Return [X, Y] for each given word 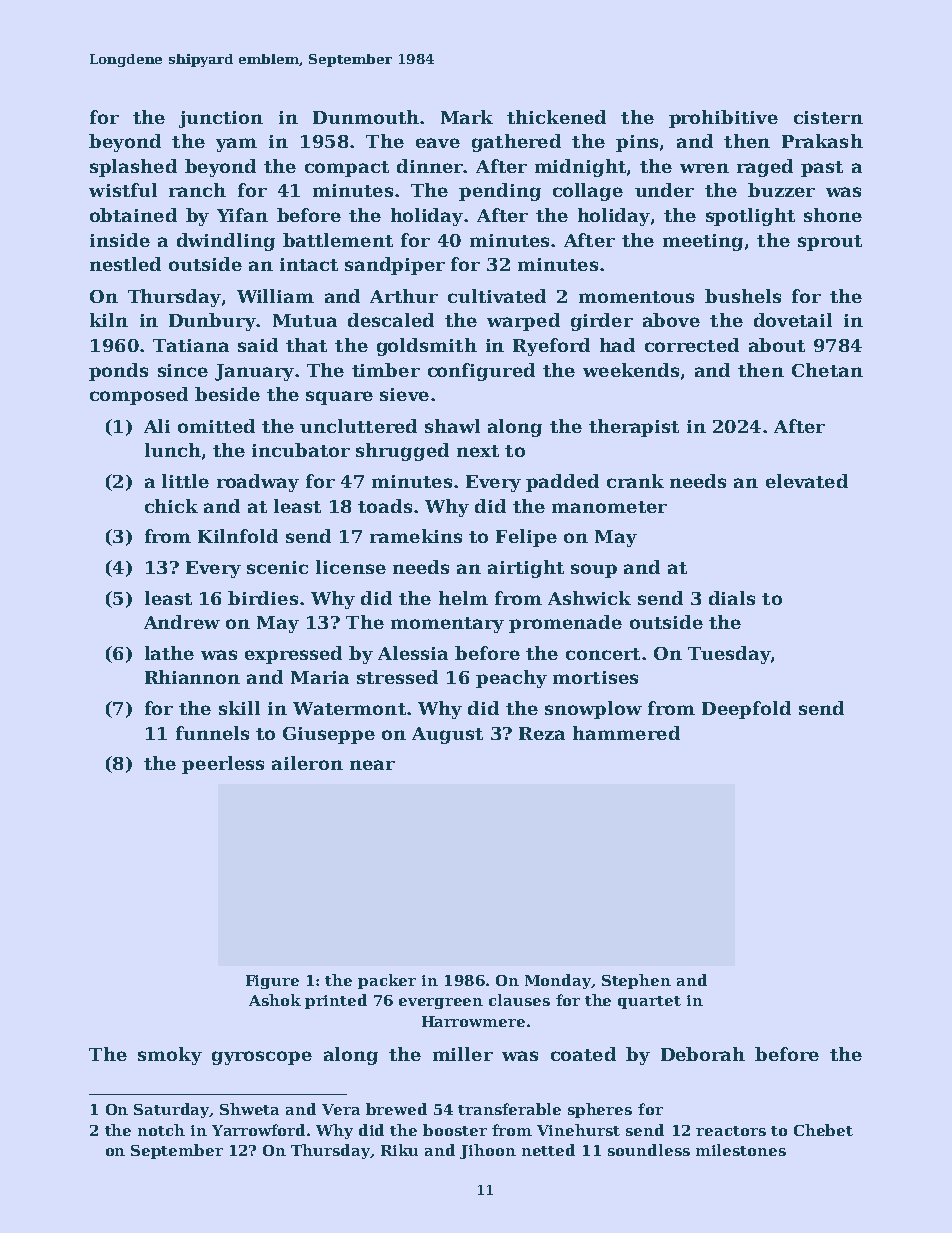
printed [336, 1001]
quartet [649, 1002]
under [664, 190]
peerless [223, 765]
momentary [447, 625]
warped [523, 322]
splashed [133, 168]
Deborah [703, 1054]
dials [732, 598]
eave [438, 143]
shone [833, 215]
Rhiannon [192, 677]
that [306, 345]
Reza [542, 733]
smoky [170, 1056]
